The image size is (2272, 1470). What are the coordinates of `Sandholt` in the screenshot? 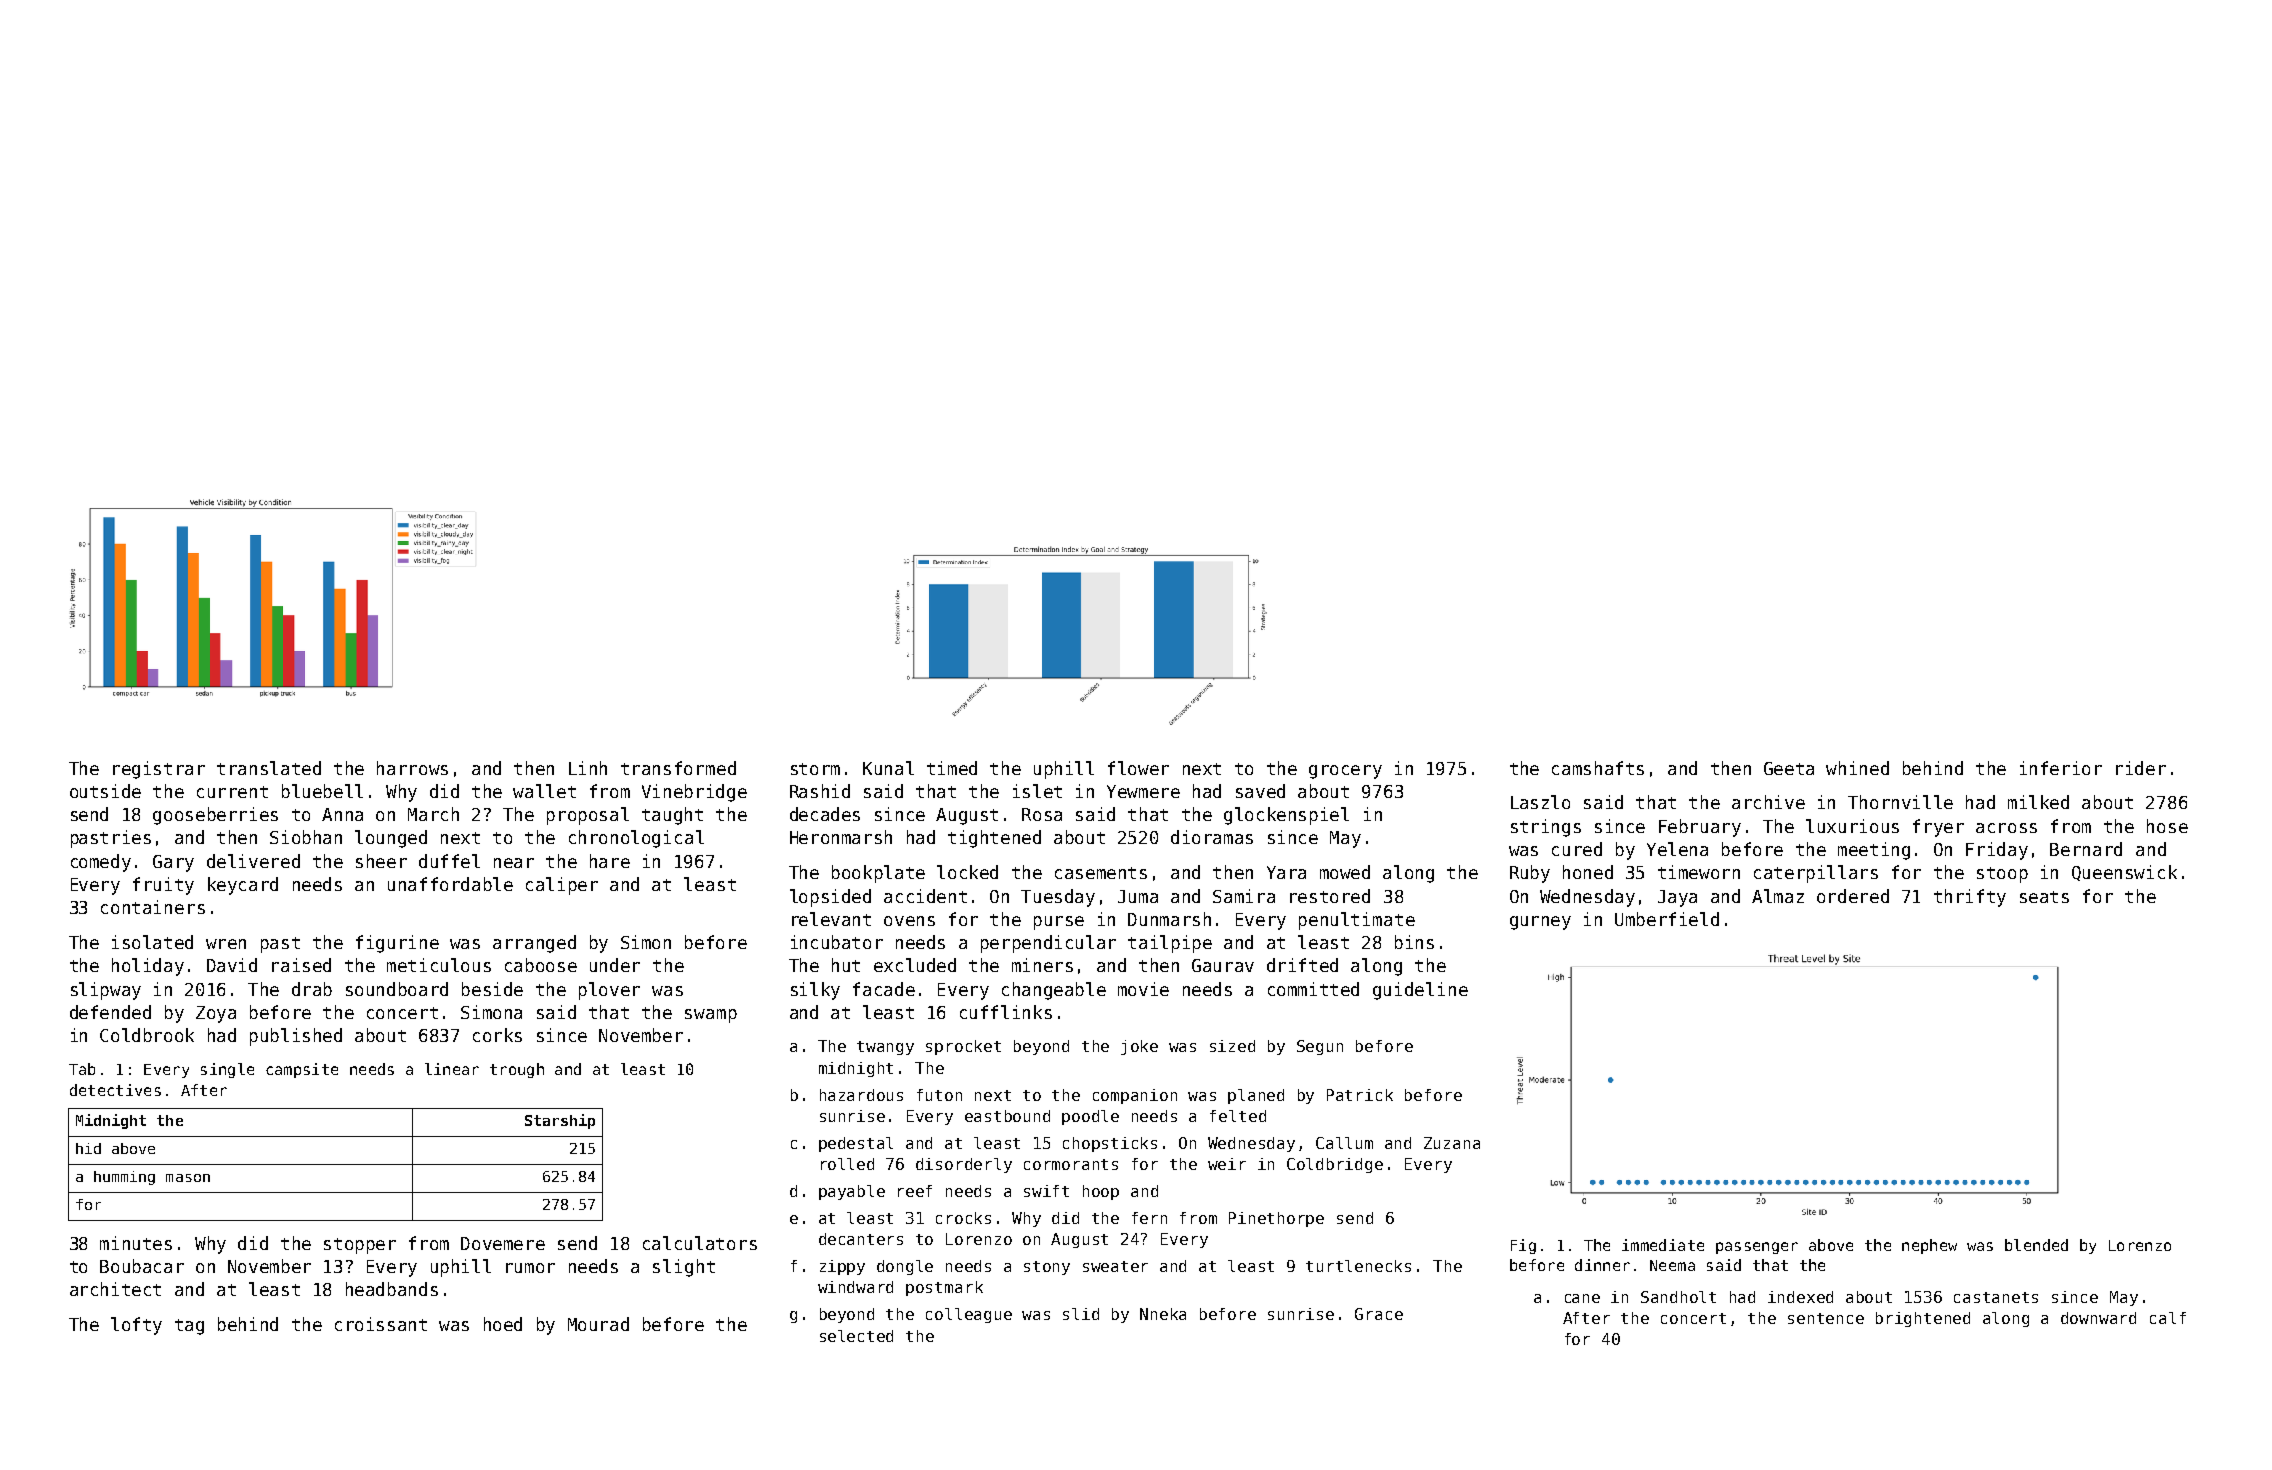 It's located at (1678, 1297).
